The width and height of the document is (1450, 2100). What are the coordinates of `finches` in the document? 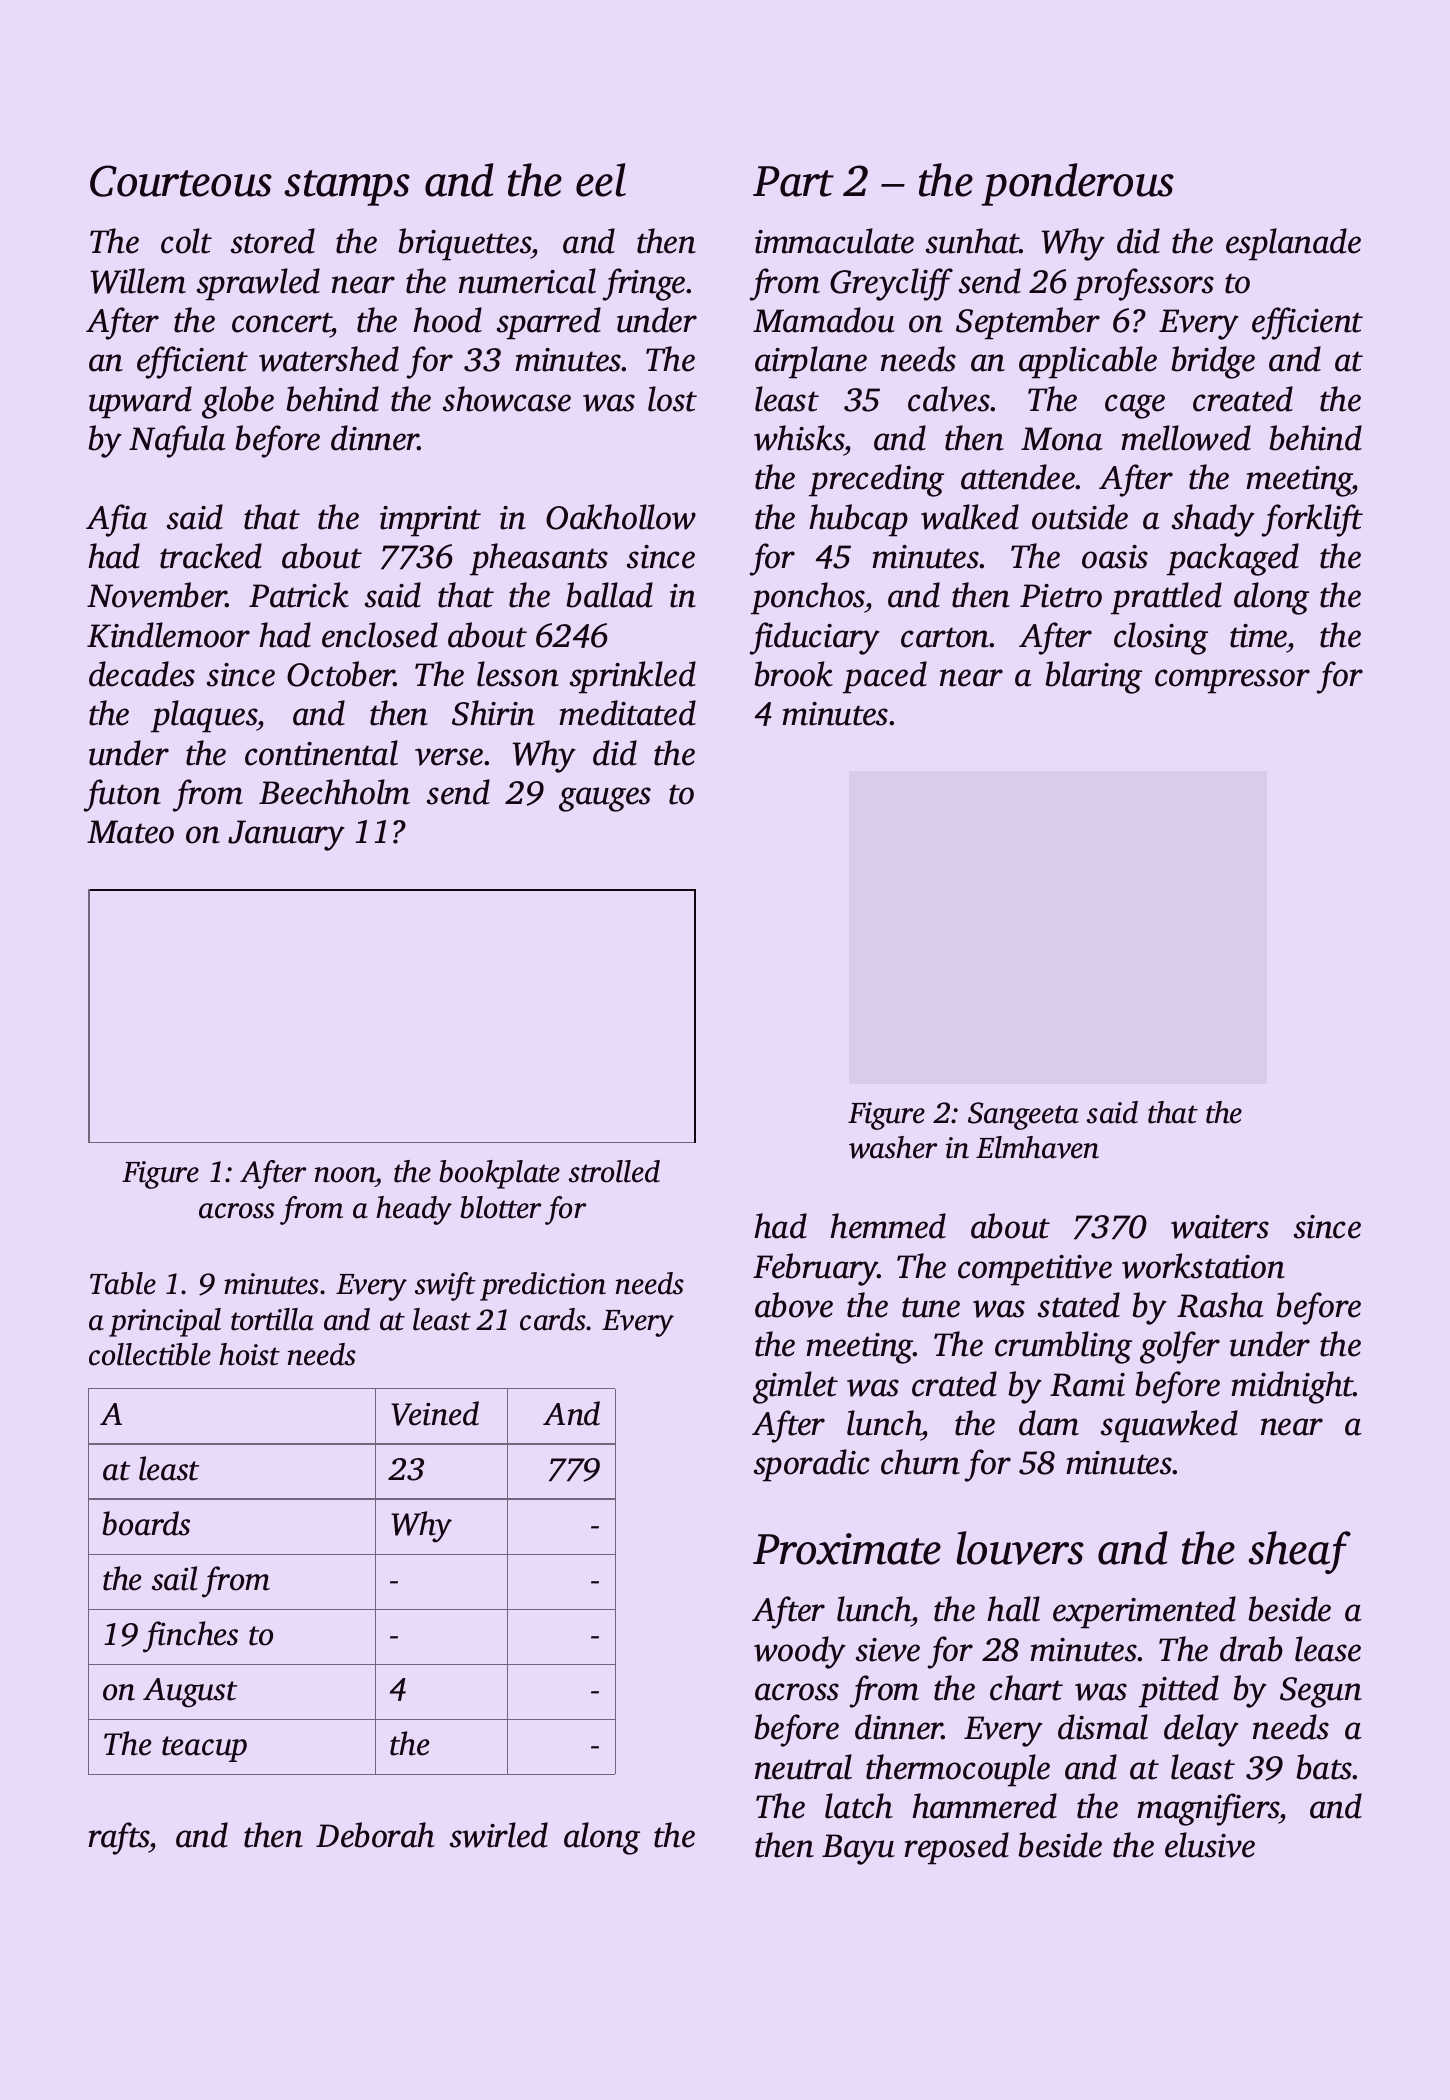 It's located at (190, 1637).
